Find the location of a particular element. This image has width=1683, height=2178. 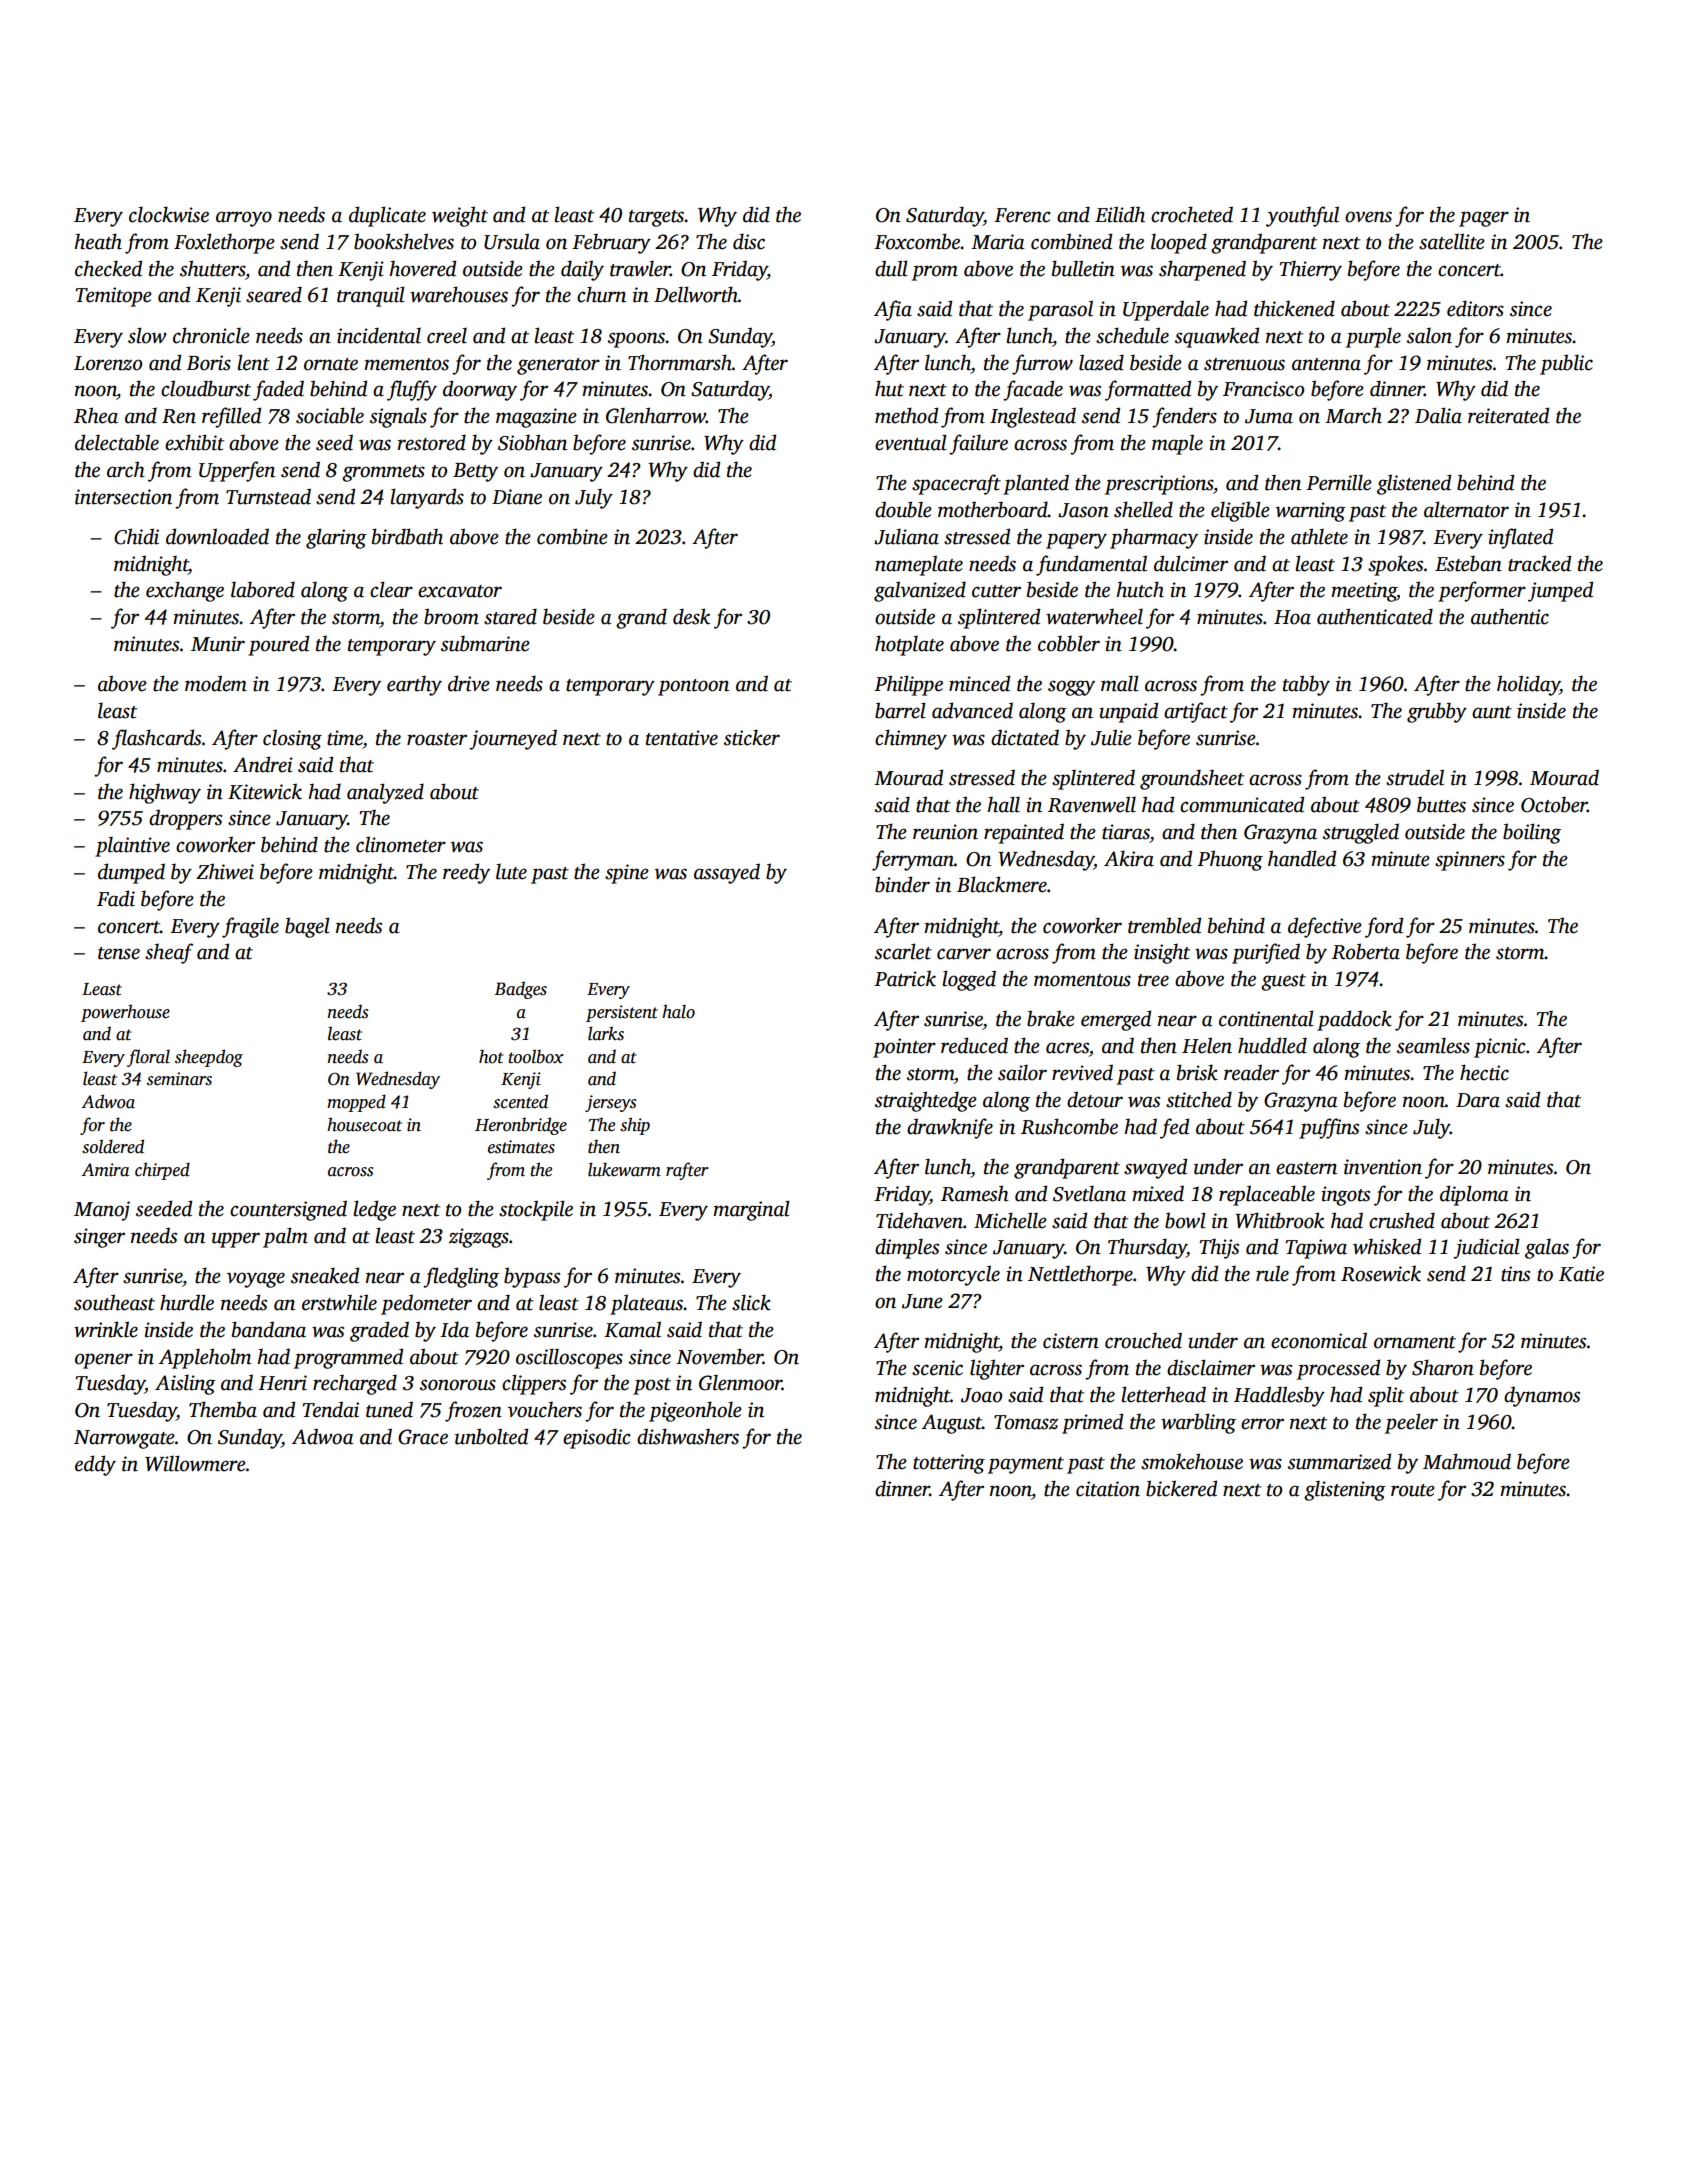

tottering is located at coordinates (949, 1464).
